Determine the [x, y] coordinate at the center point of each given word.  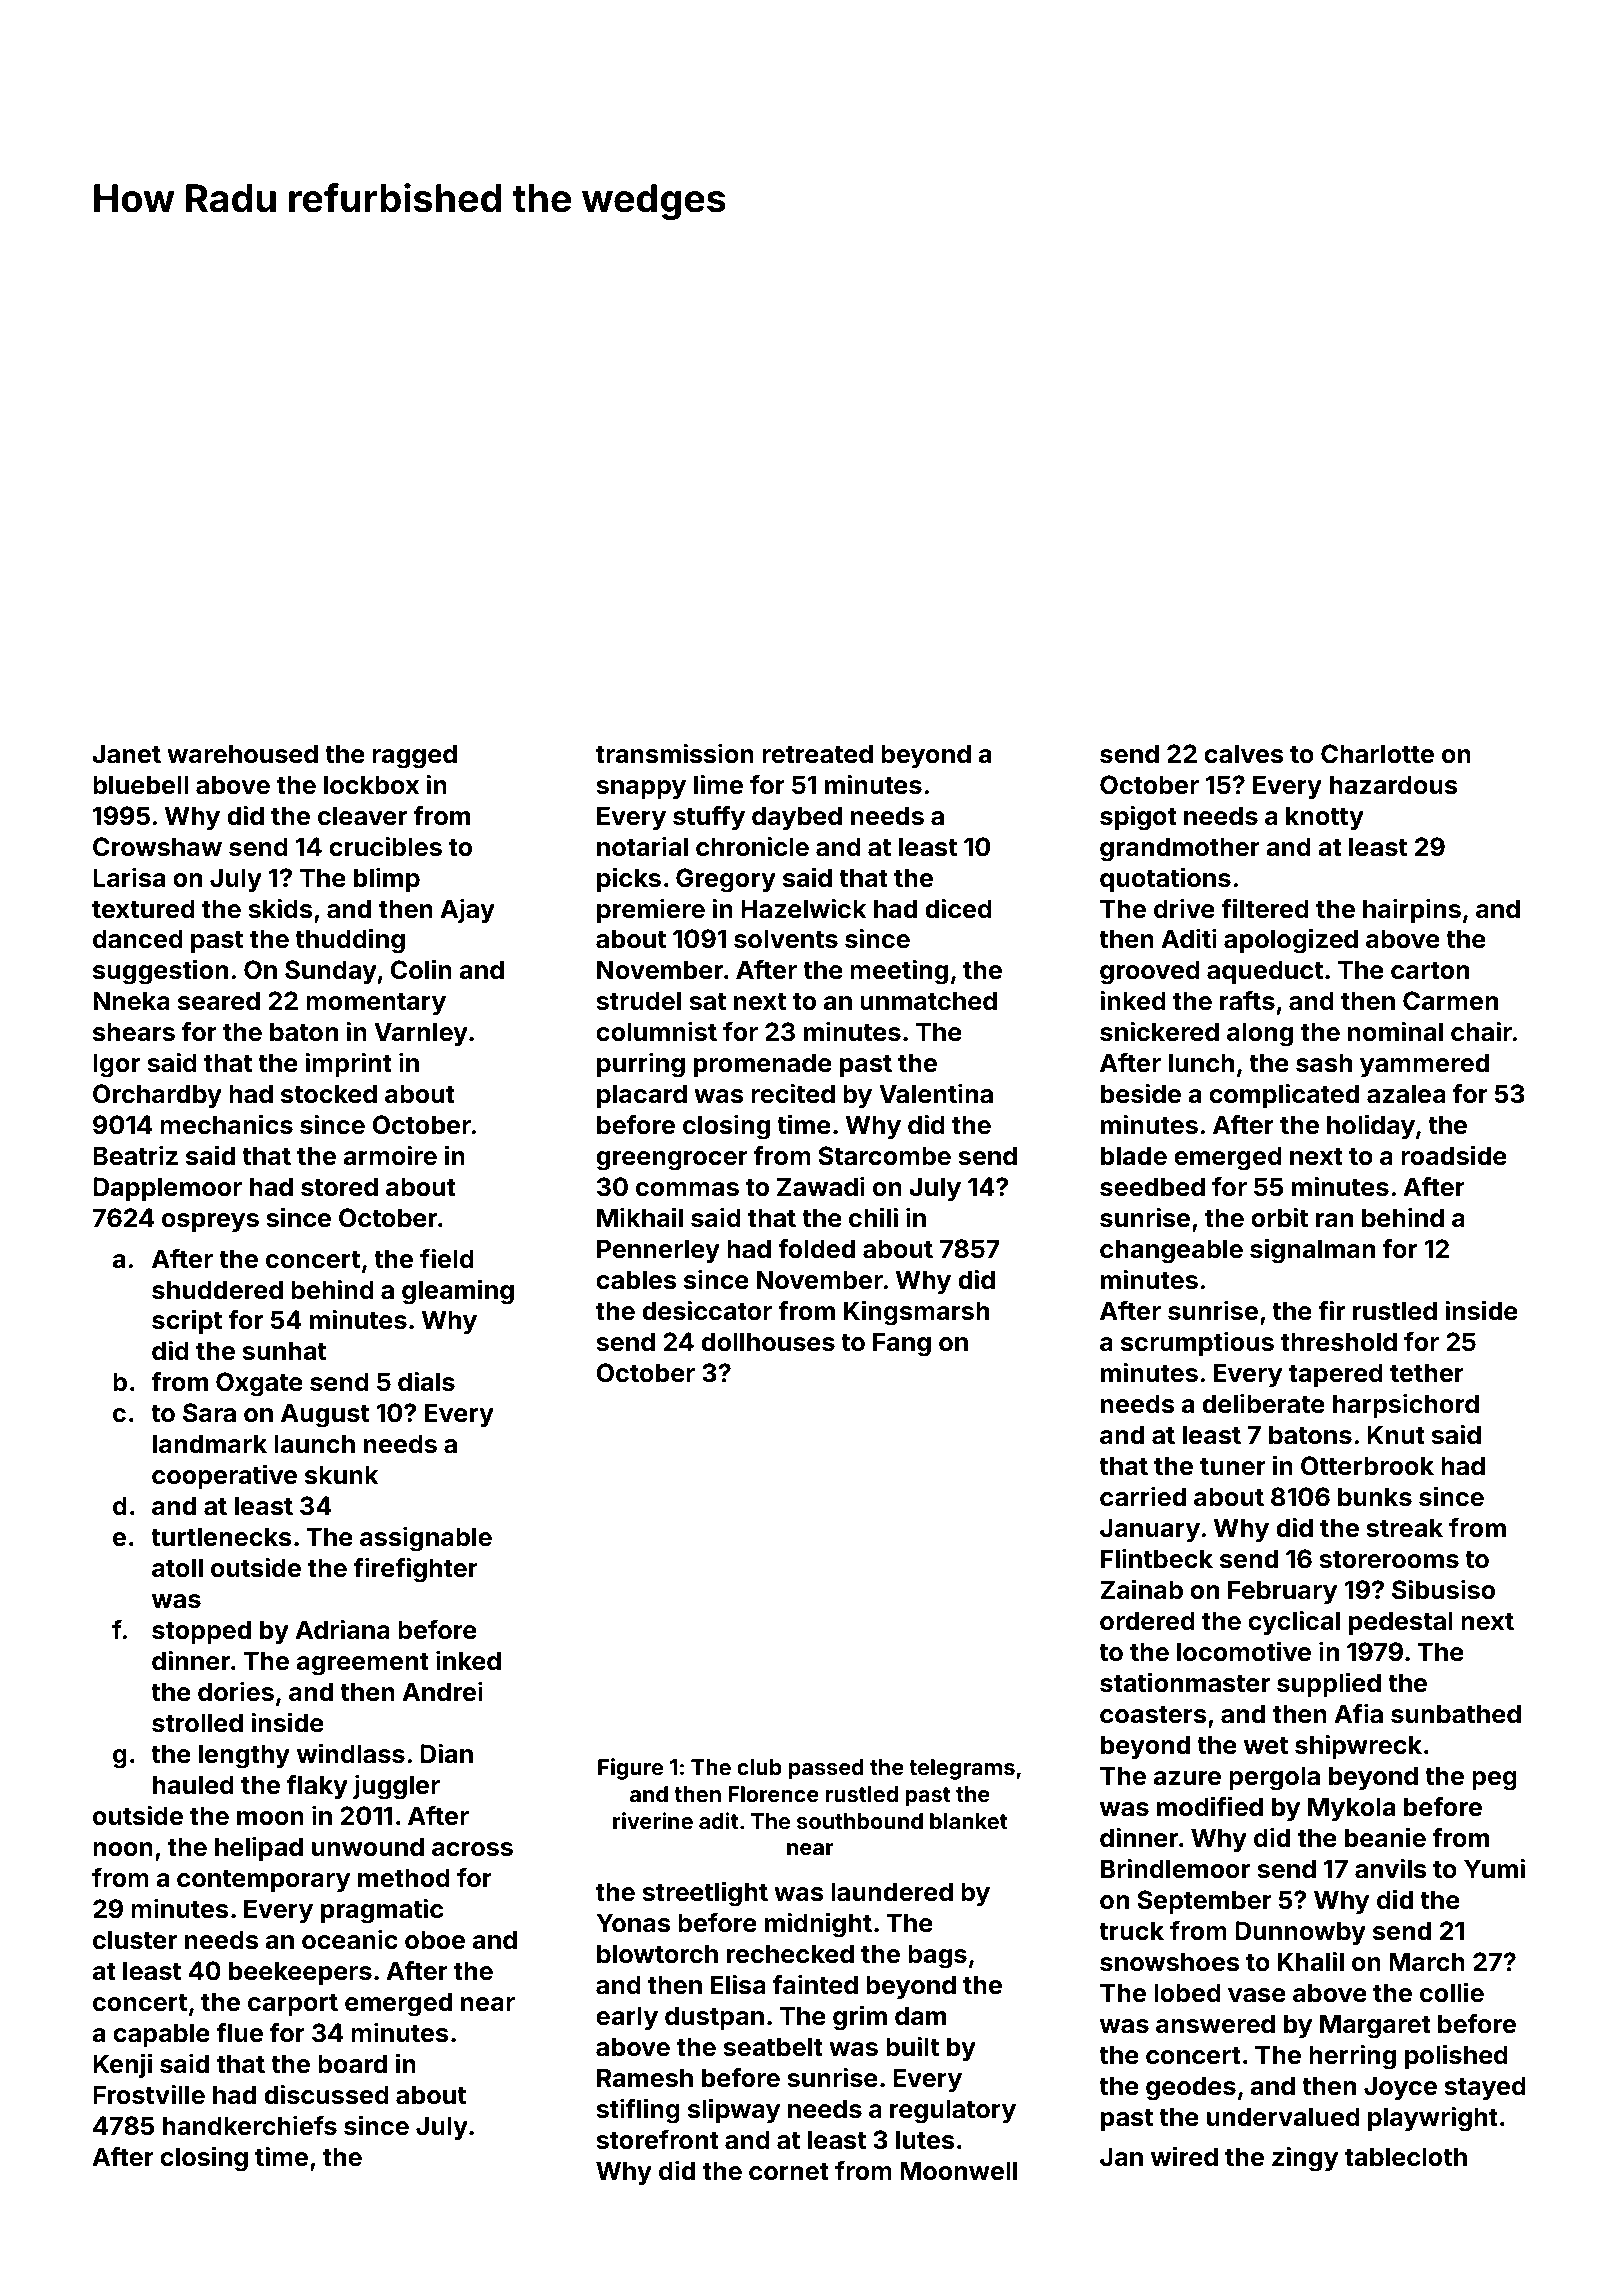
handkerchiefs [250, 2125]
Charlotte [1377, 754]
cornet [789, 2172]
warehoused [242, 754]
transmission [675, 753]
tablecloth [1406, 2157]
